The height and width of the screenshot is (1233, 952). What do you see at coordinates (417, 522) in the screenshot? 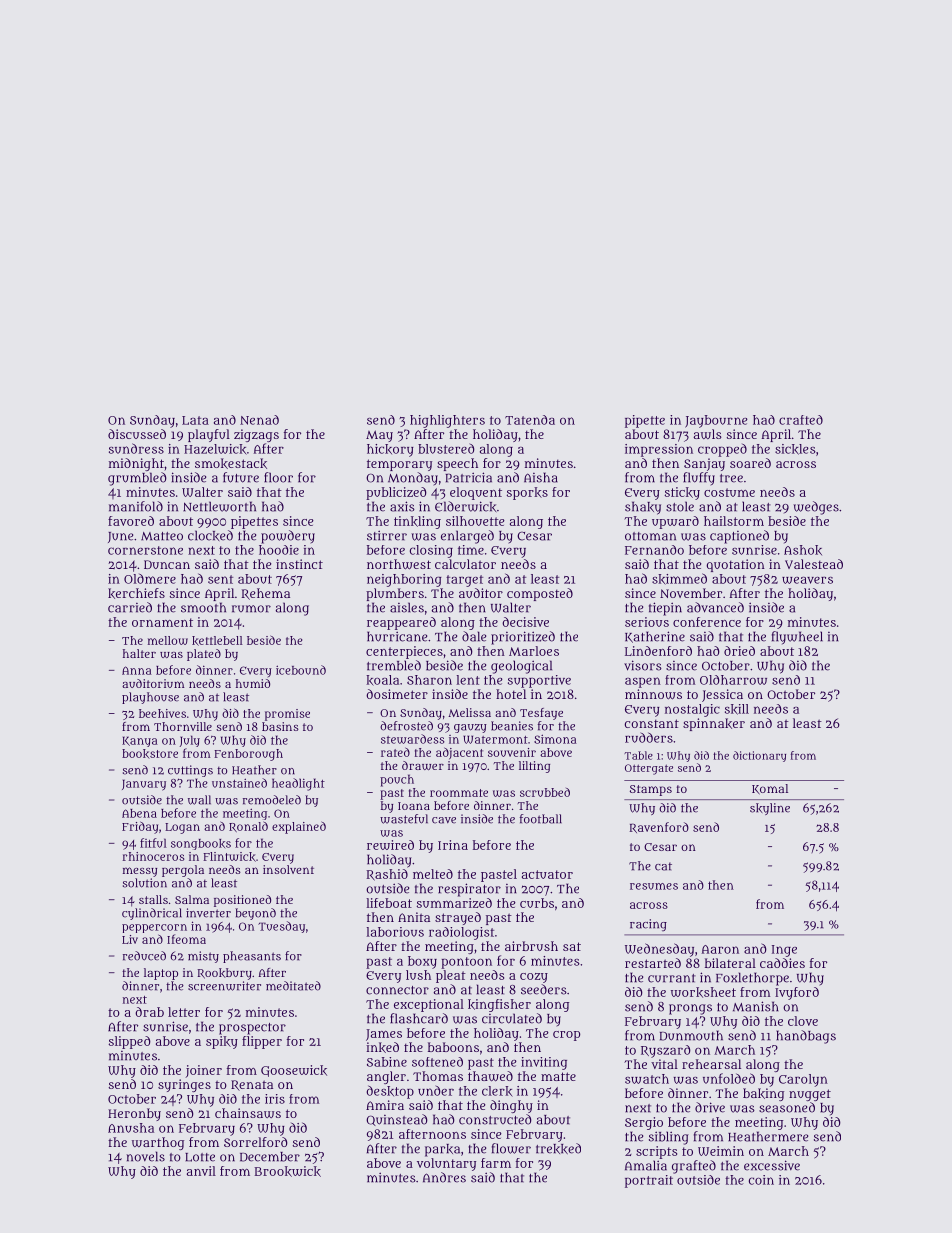
I see `tinkling` at bounding box center [417, 522].
